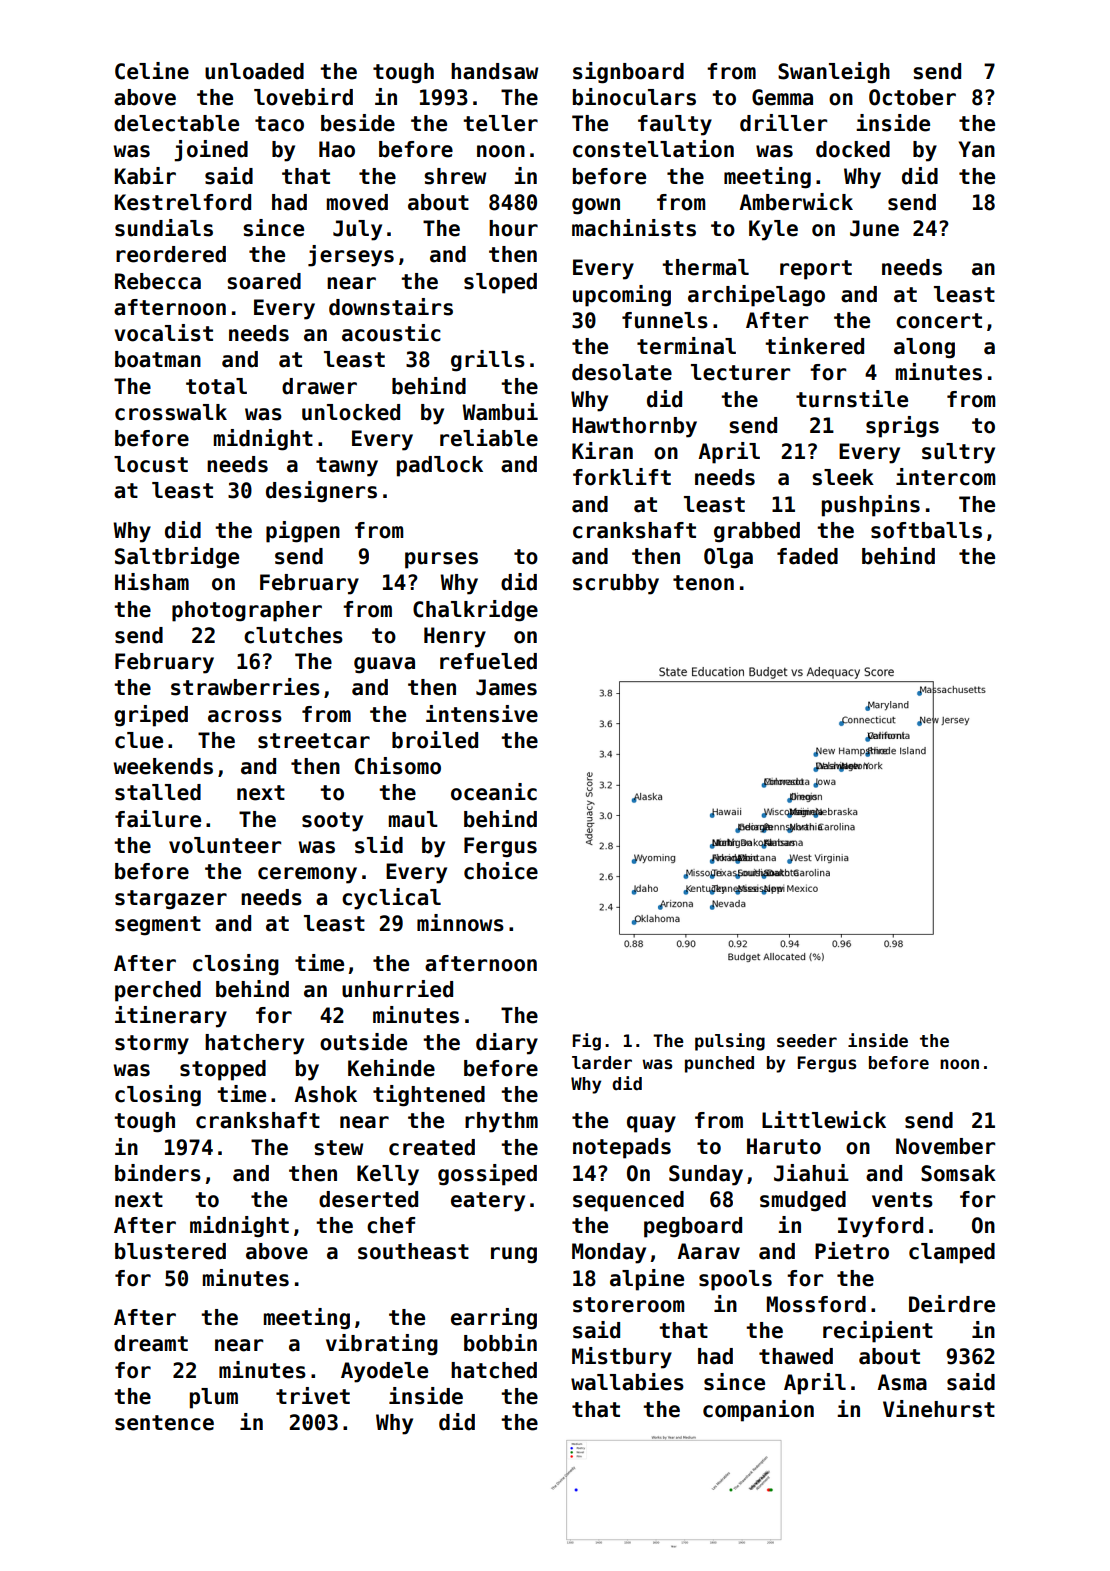  Describe the element at coordinates (939, 1409) in the image. I see `Vinehurst` at that location.
